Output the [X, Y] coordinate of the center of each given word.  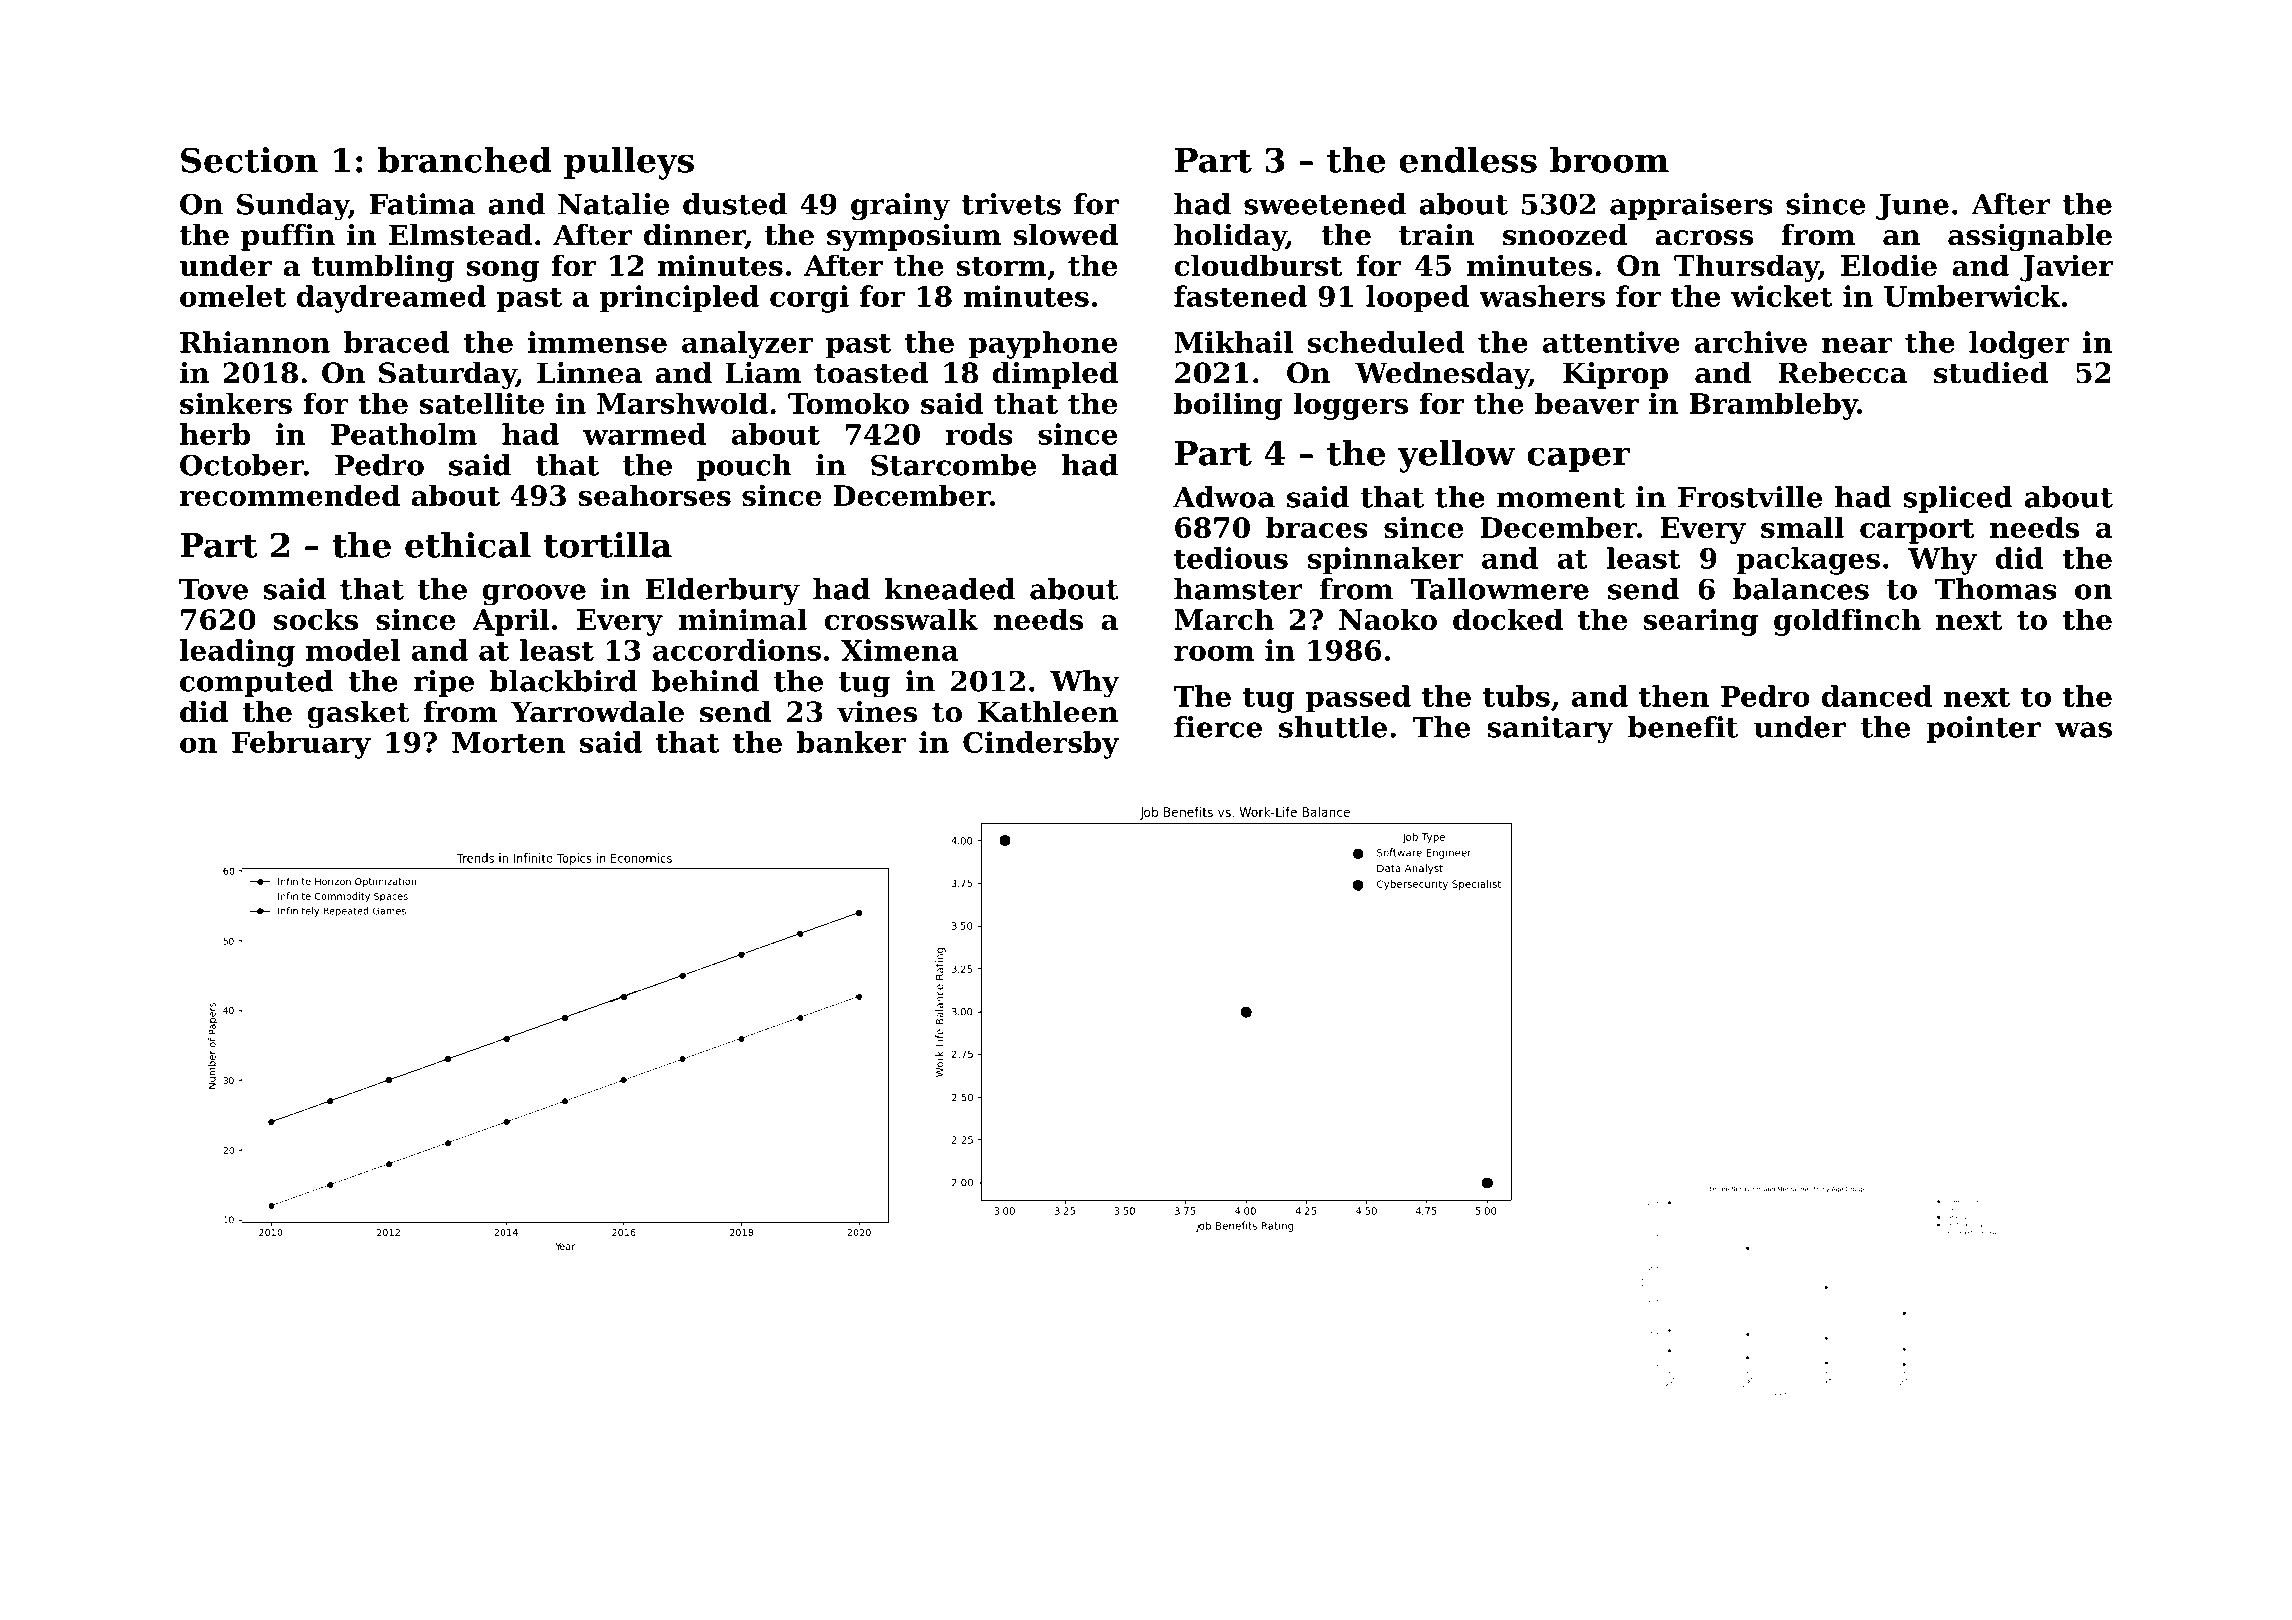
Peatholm [404, 434]
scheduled [1386, 342]
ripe [443, 683]
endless [1468, 160]
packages [1808, 561]
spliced [1958, 499]
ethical [468, 545]
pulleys [629, 163]
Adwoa [1224, 497]
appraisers [1691, 206]
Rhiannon [255, 342]
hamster [1238, 589]
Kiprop [1615, 375]
